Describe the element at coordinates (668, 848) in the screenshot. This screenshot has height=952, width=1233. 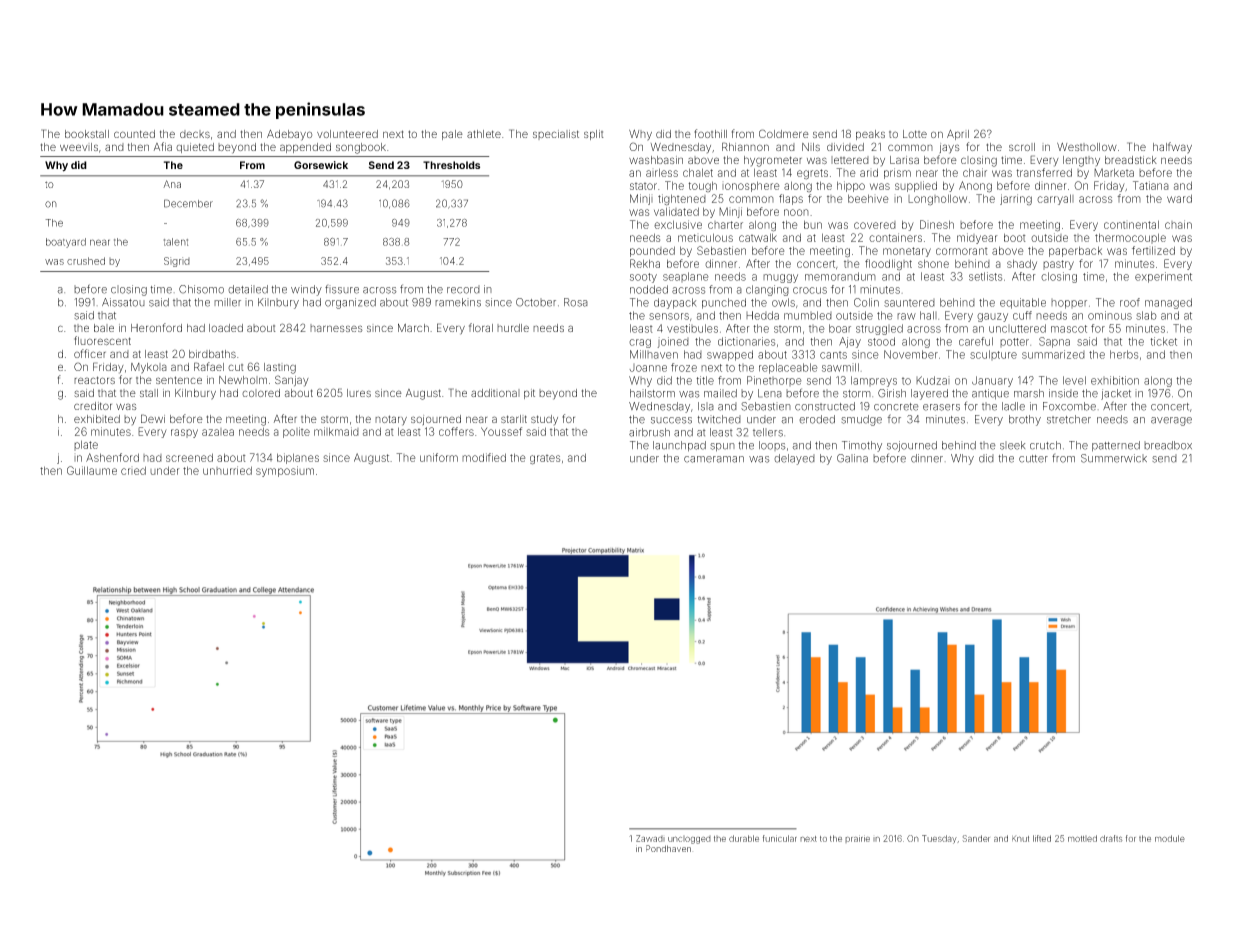
I see `Pondhaven` at that location.
